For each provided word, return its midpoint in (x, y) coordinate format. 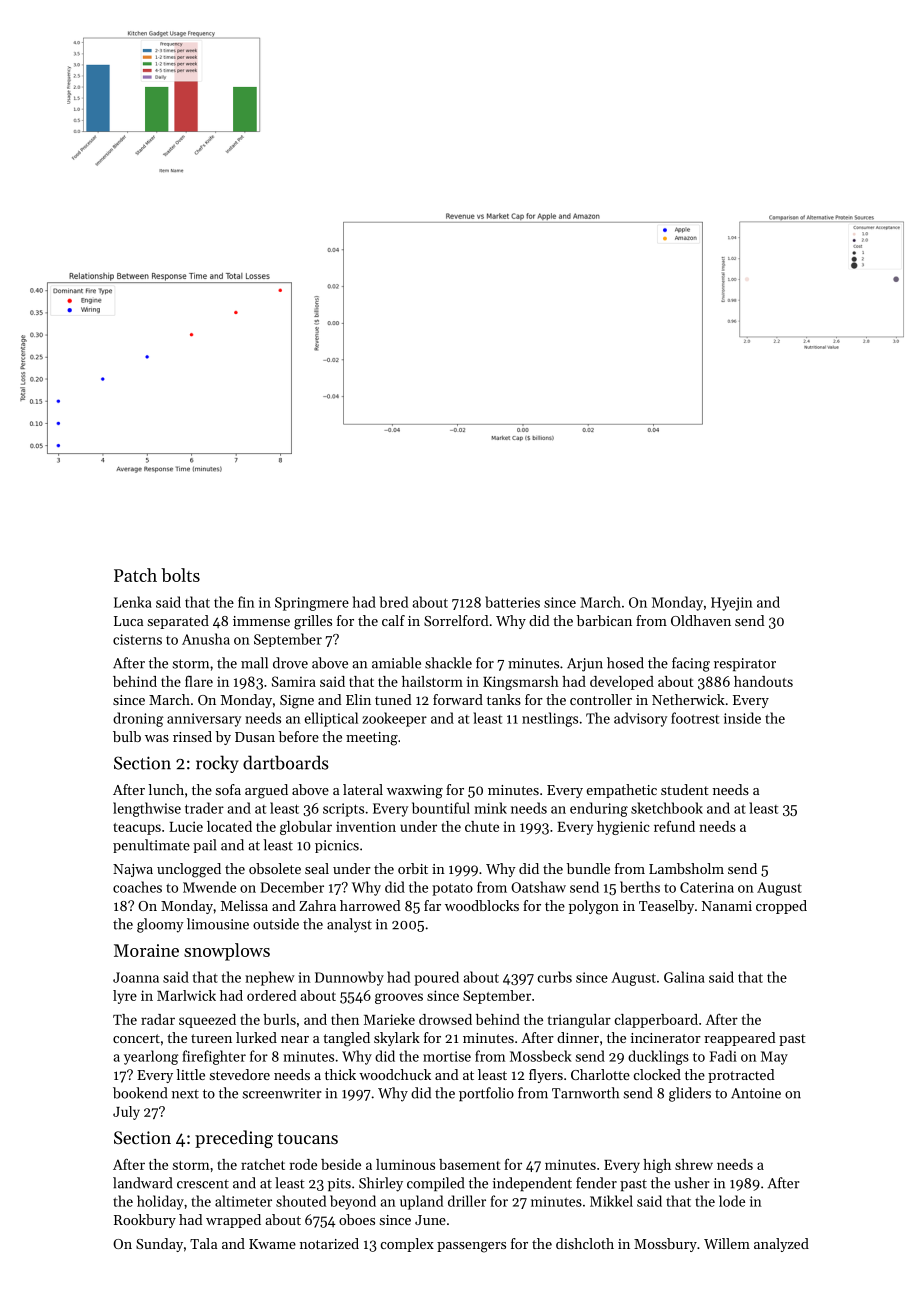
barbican (604, 620)
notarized (329, 1243)
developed (622, 683)
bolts (180, 575)
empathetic (622, 791)
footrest (695, 718)
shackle (448, 663)
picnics (337, 846)
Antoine (756, 1093)
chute (482, 826)
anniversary (204, 720)
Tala (203, 1243)
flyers (546, 1076)
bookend (140, 1093)
